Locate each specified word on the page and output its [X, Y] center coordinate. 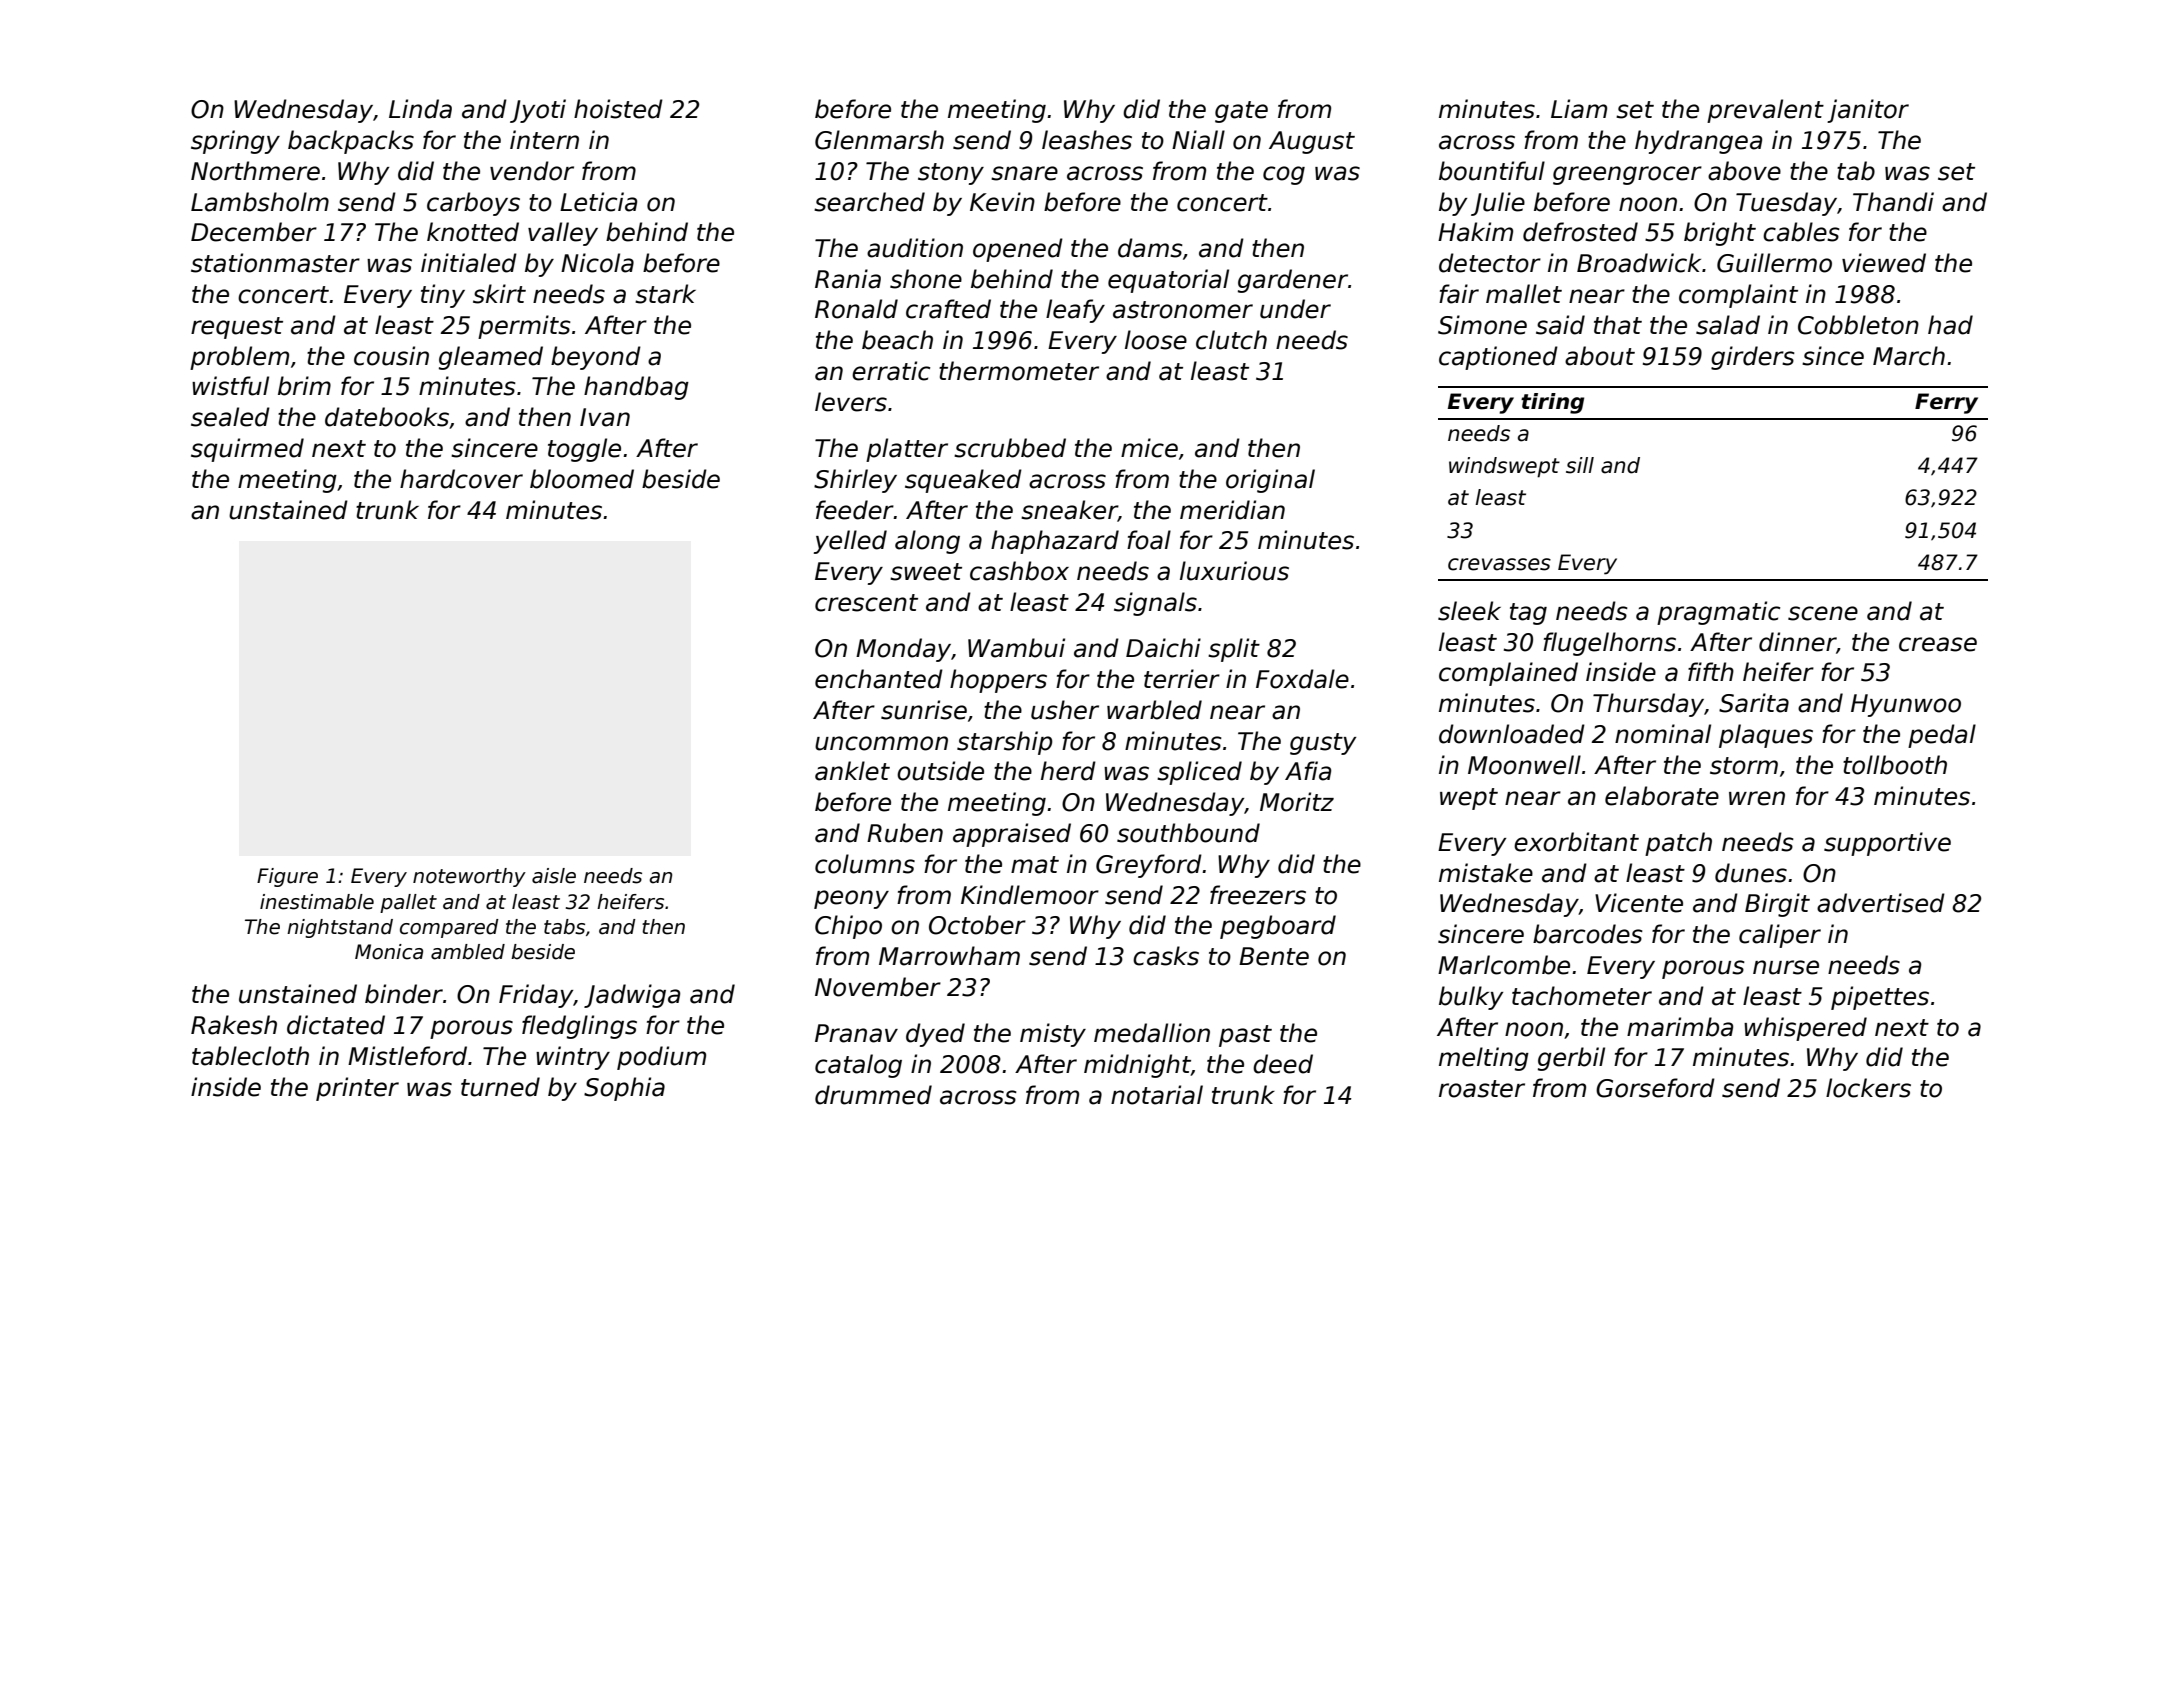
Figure [287, 877]
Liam [1579, 109]
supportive [1887, 844]
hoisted [618, 109]
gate [1241, 112]
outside [940, 771]
